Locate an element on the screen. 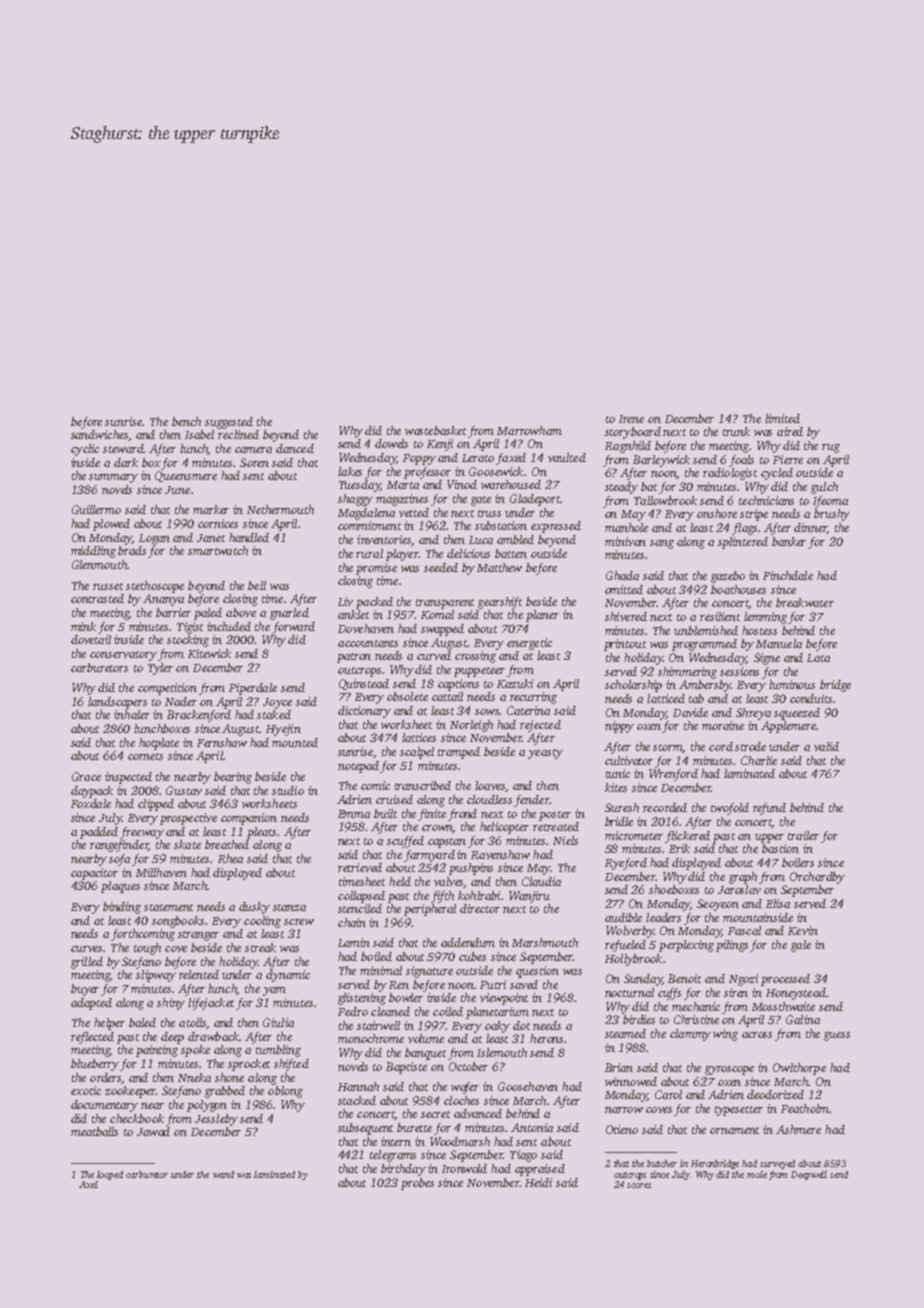 The height and width of the screenshot is (1308, 924). Komal is located at coordinates (437, 614).
